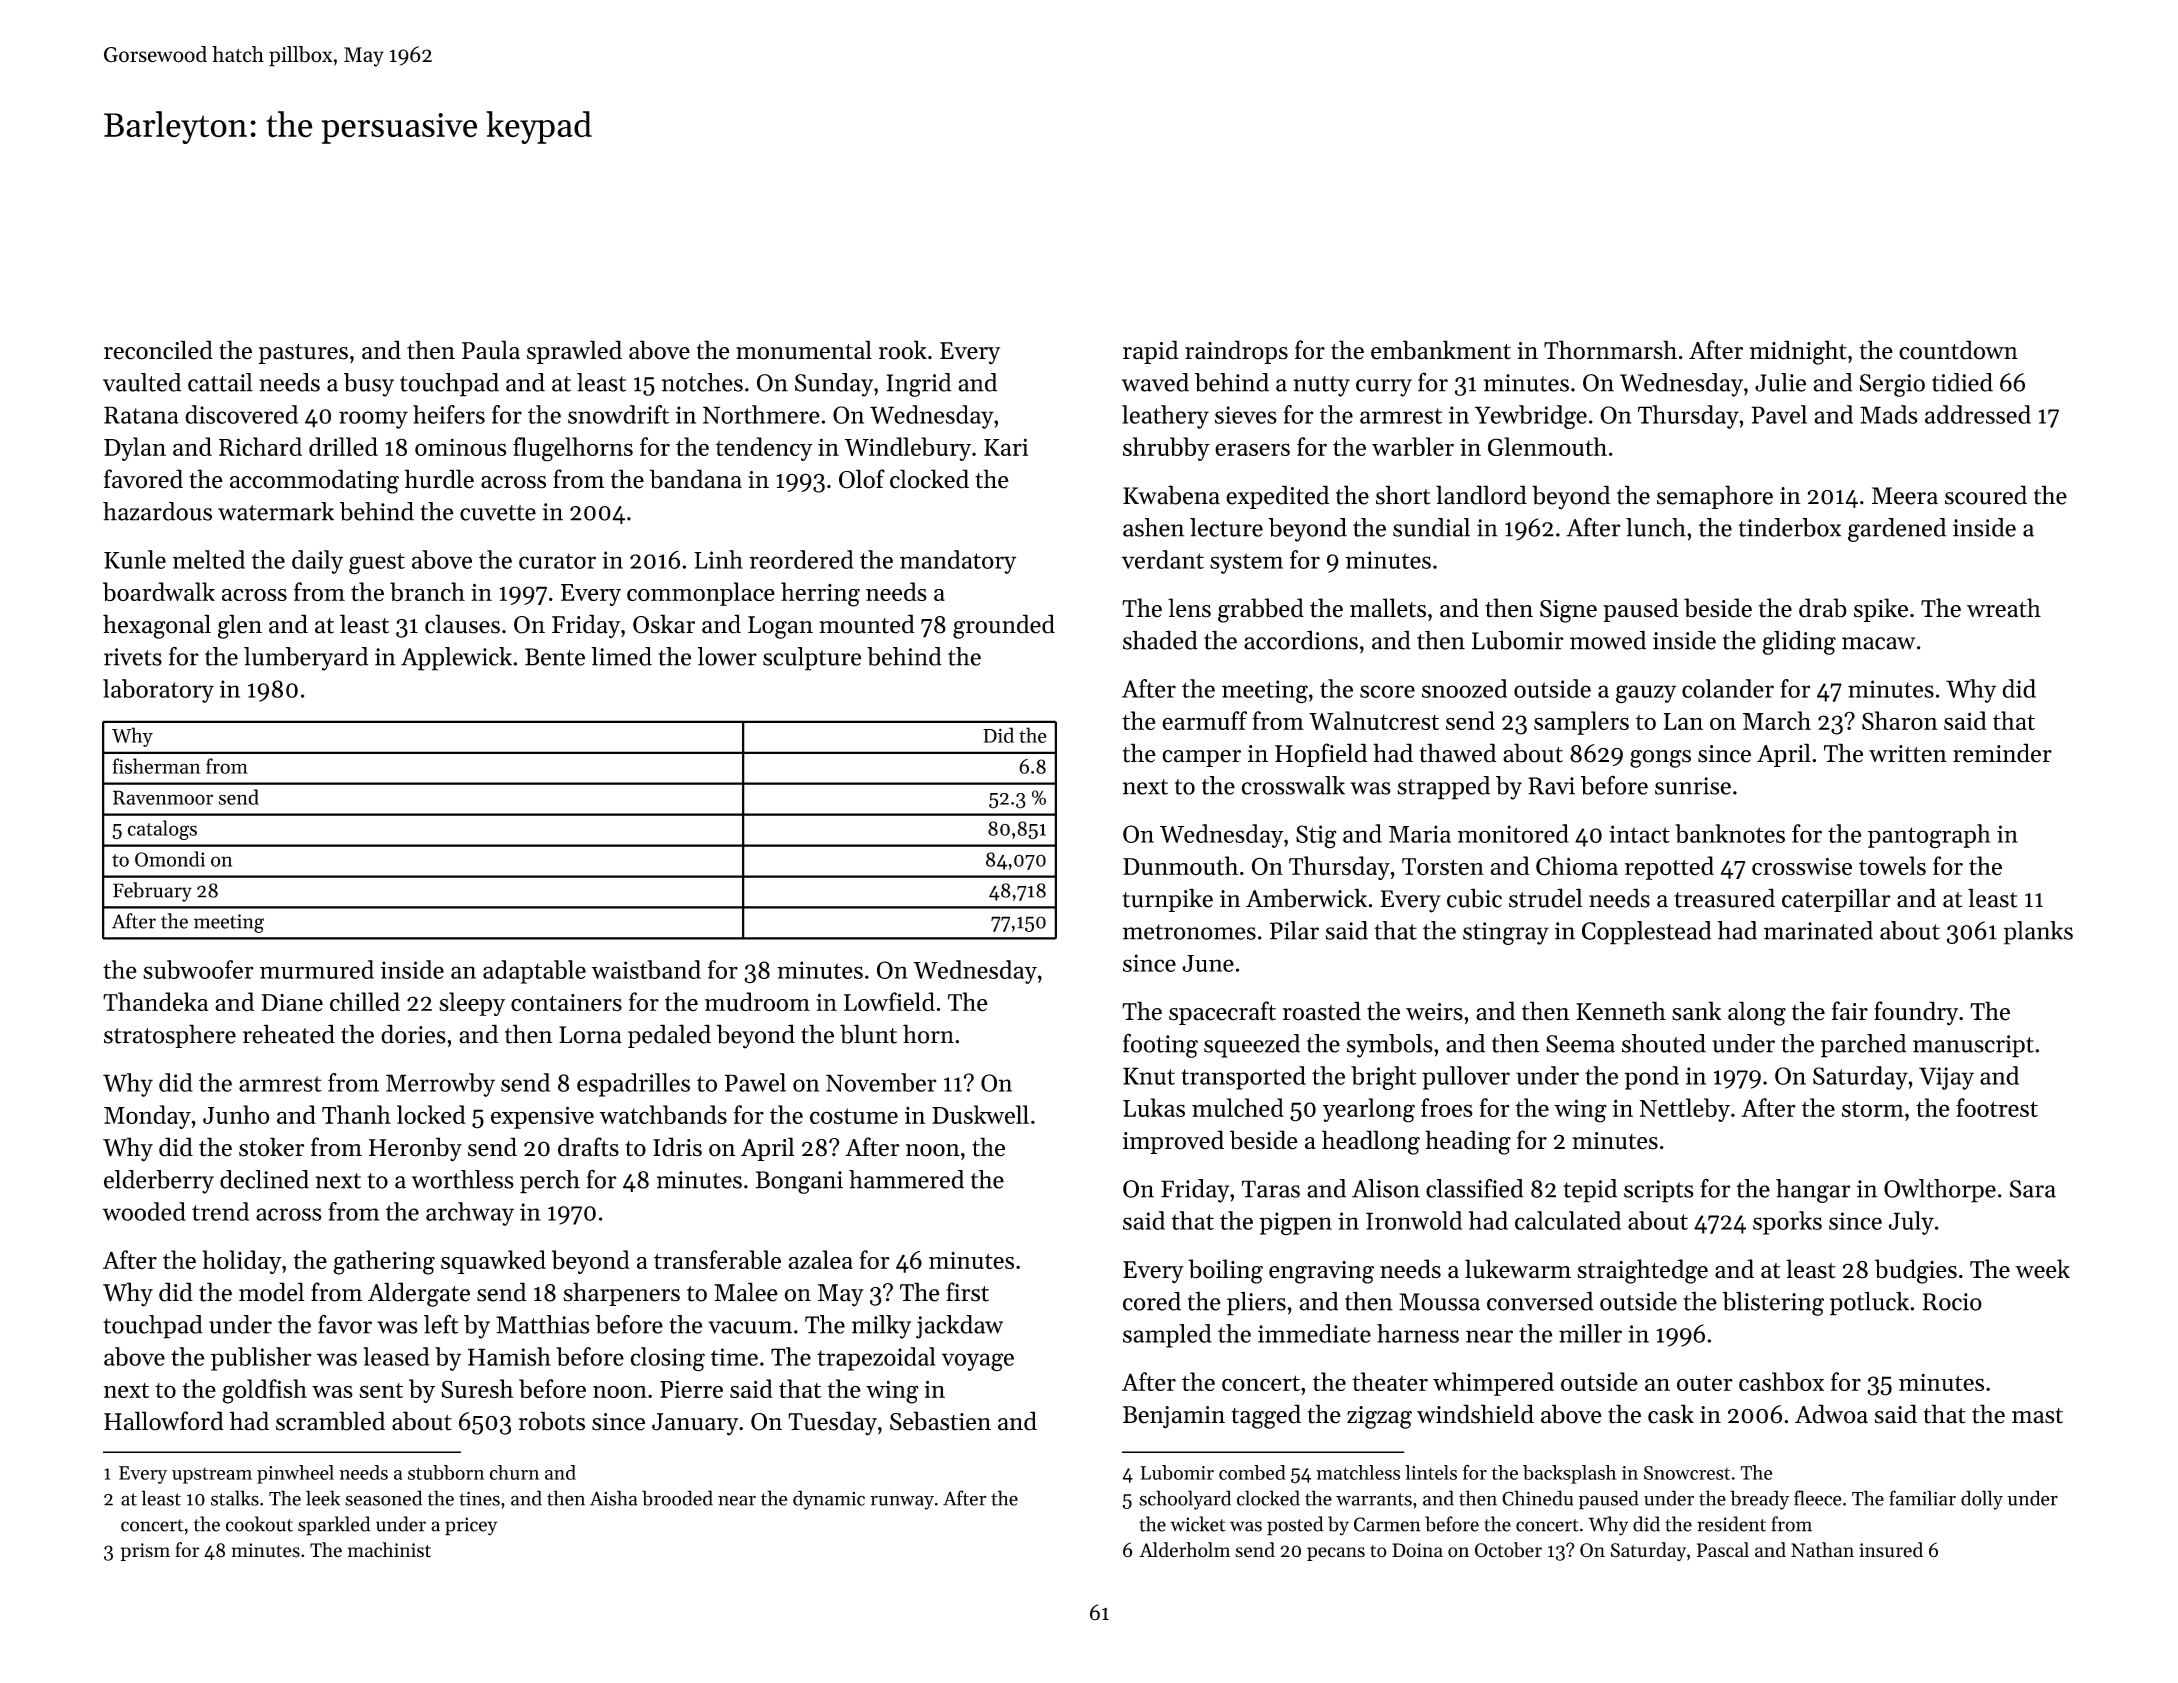 The height and width of the image is (1683, 2178). What do you see at coordinates (1608, 640) in the image?
I see `mowed` at bounding box center [1608, 640].
